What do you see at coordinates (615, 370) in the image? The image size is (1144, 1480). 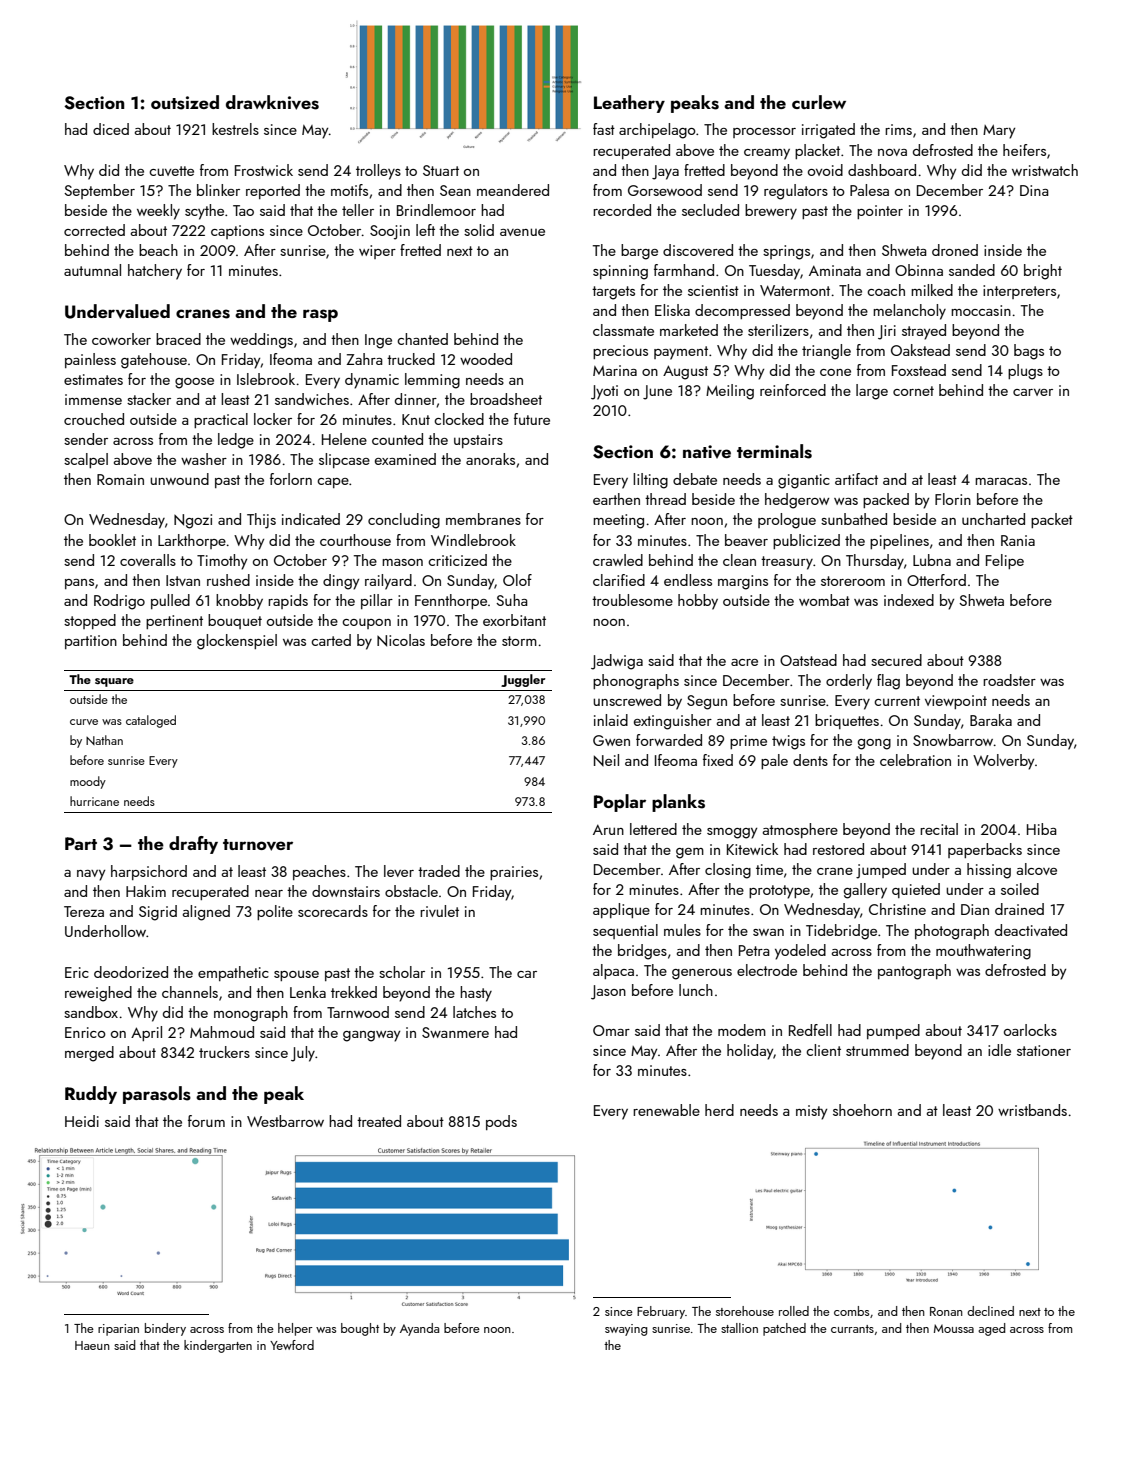 I see `Marina` at bounding box center [615, 370].
